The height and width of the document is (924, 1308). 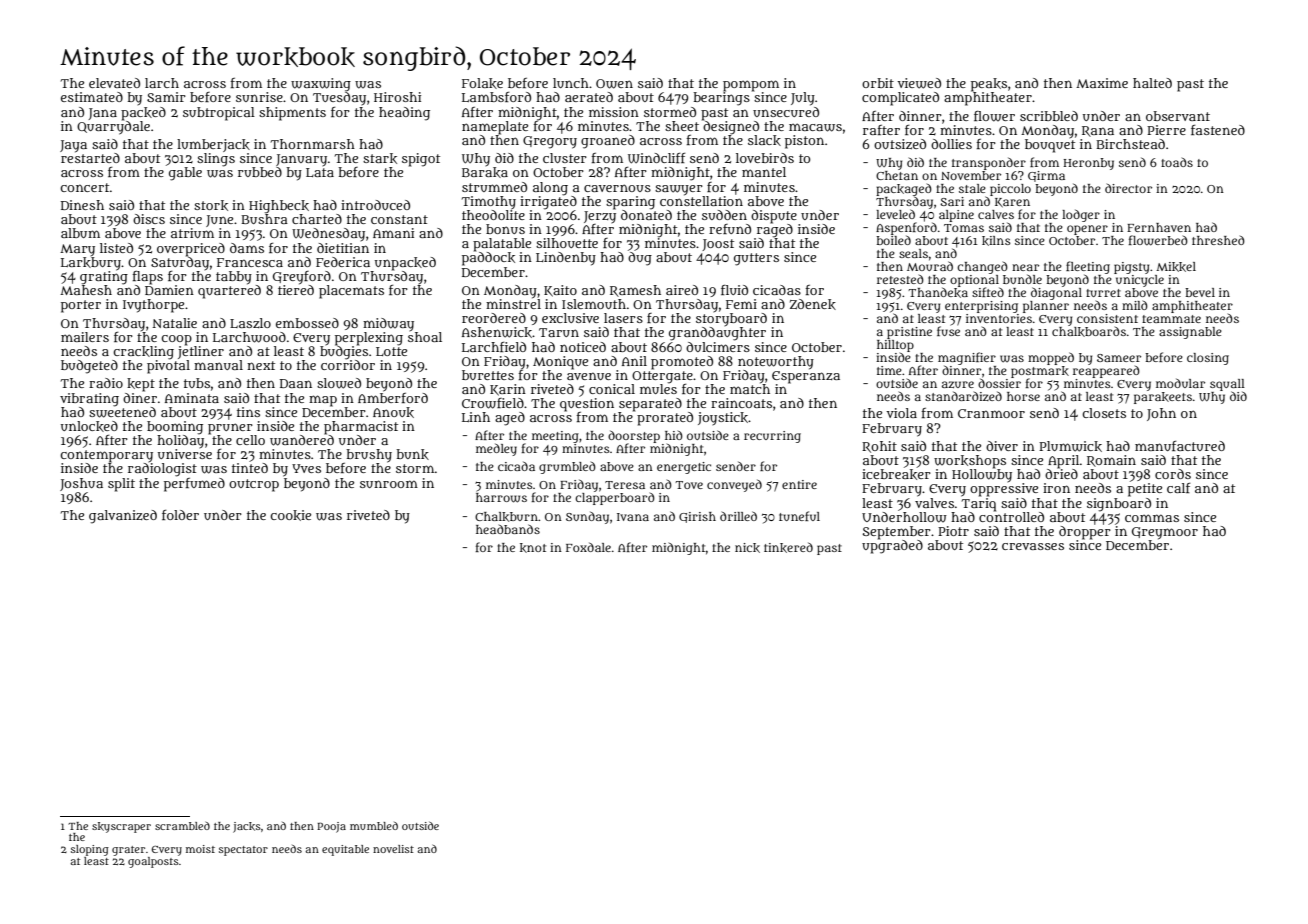 I want to click on cookie, so click(x=290, y=515).
